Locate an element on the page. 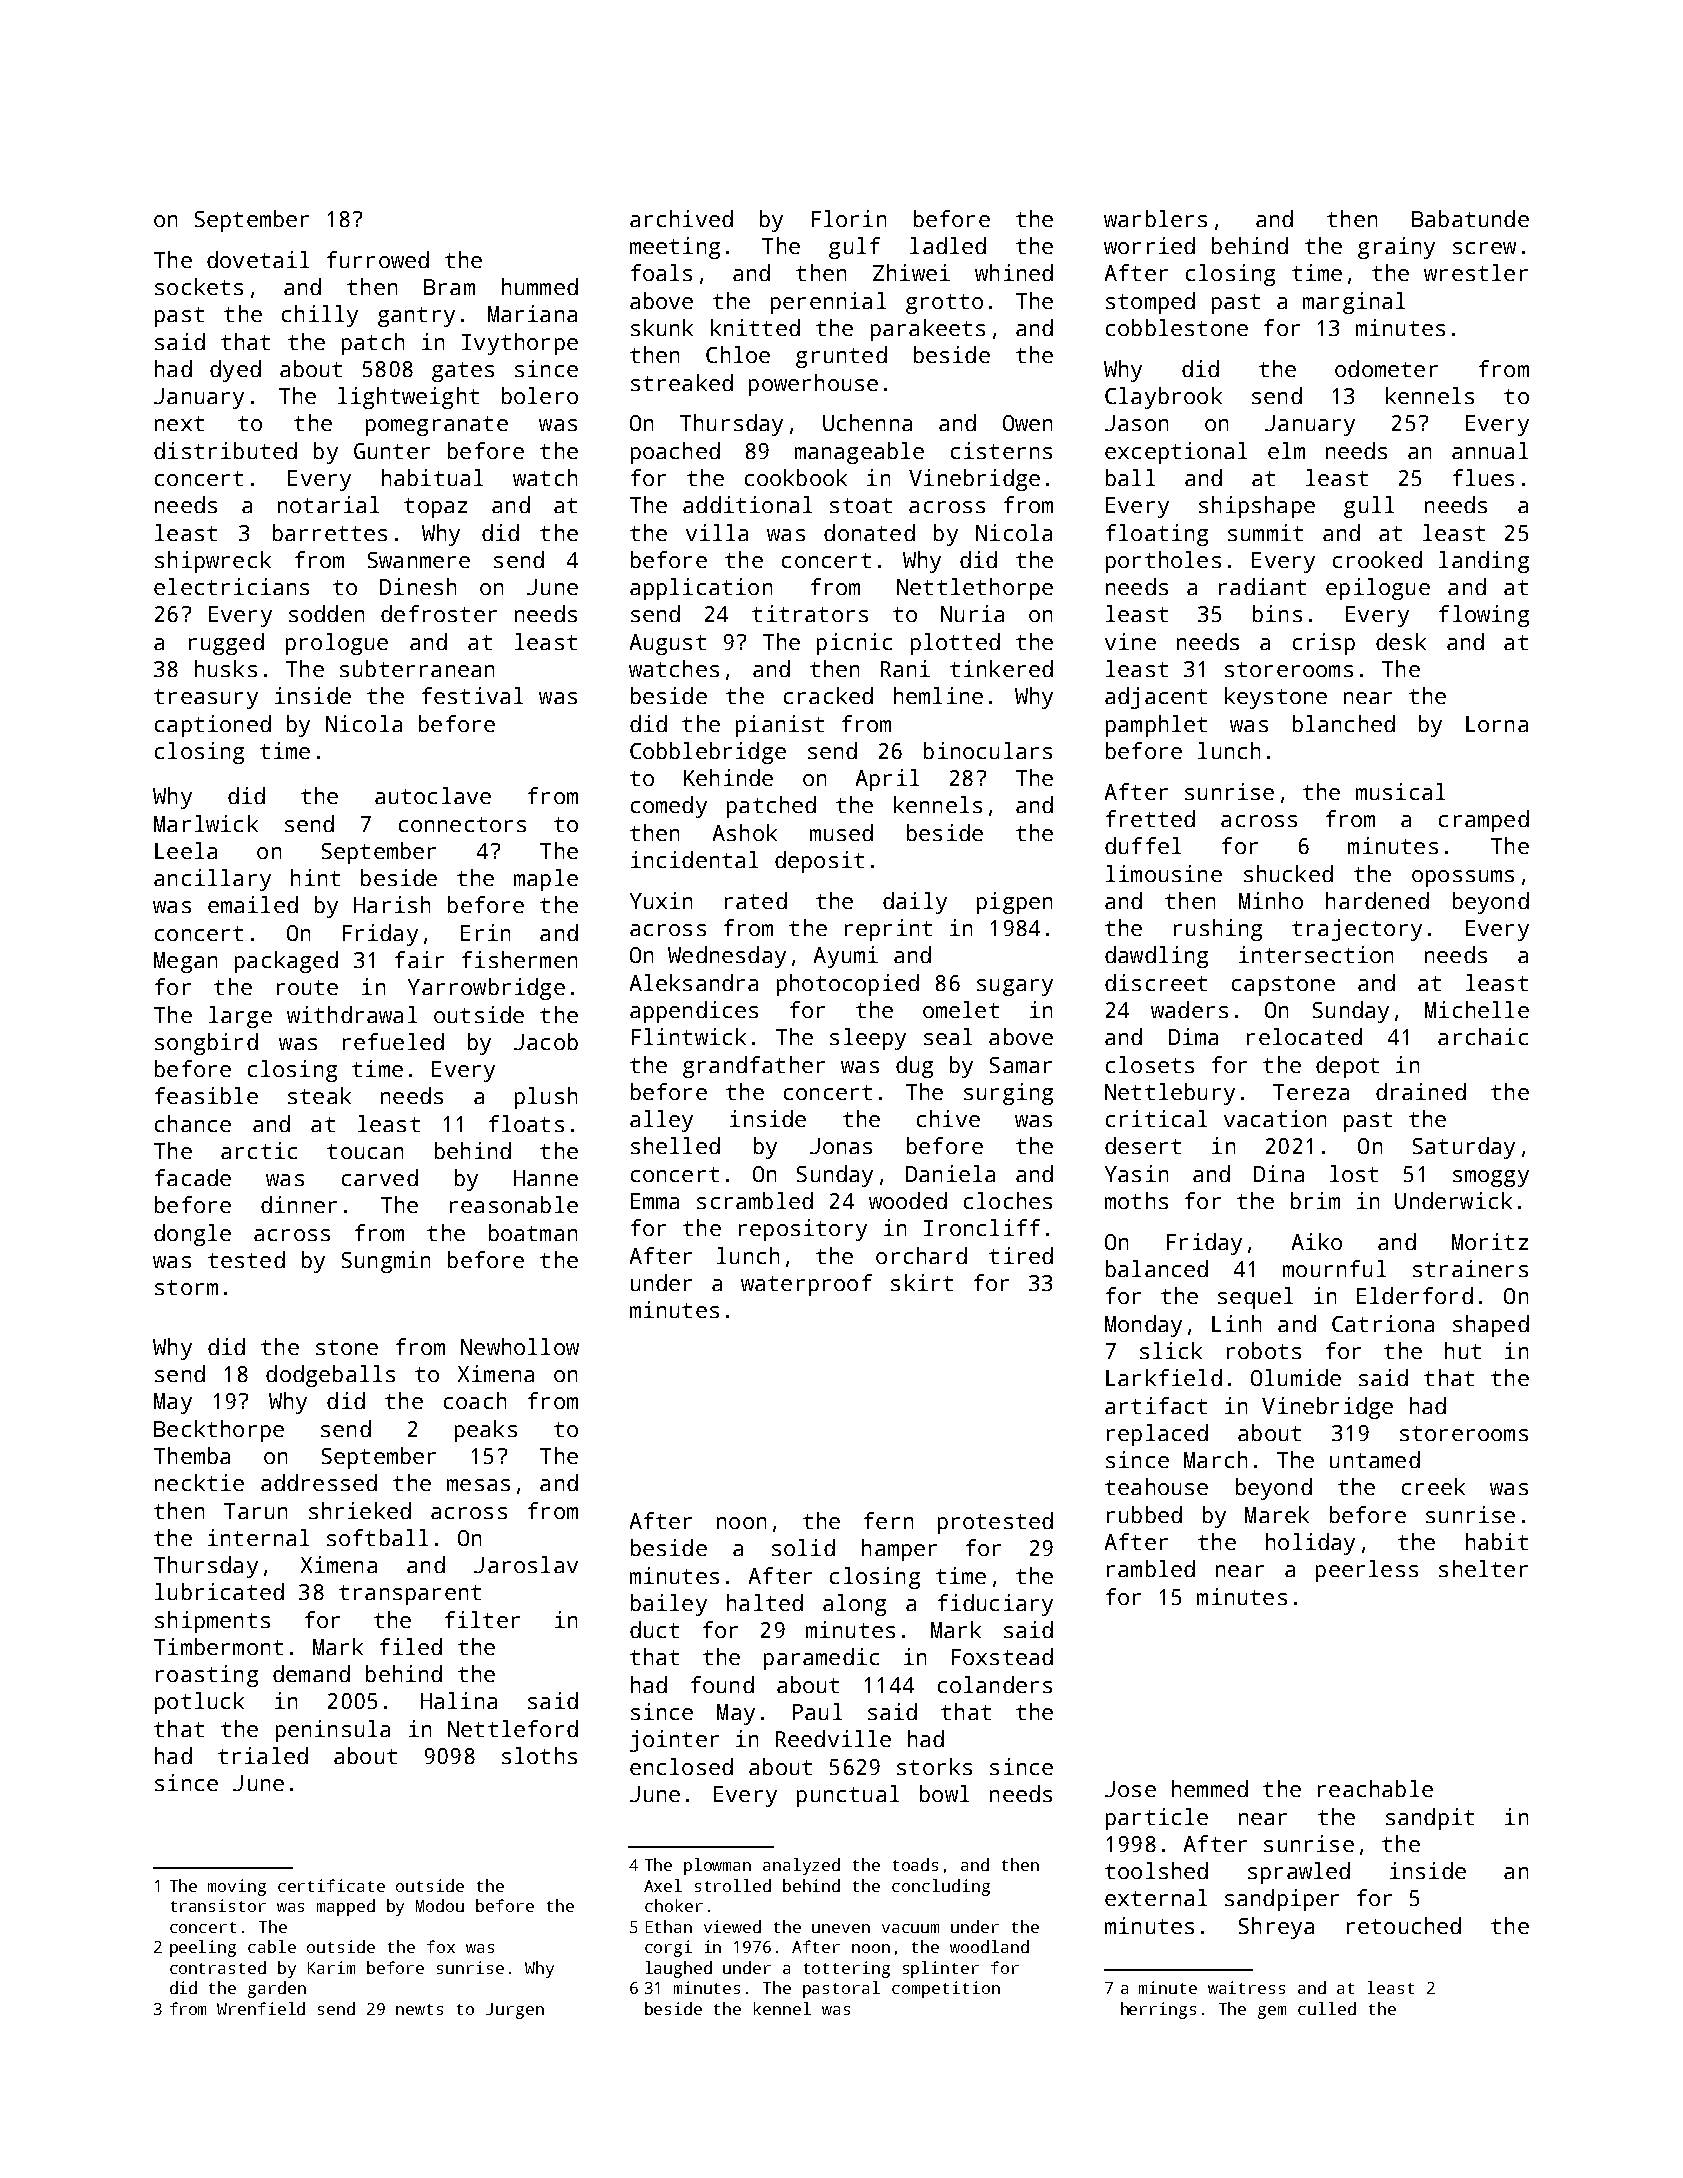  Owen is located at coordinates (1027, 423).
